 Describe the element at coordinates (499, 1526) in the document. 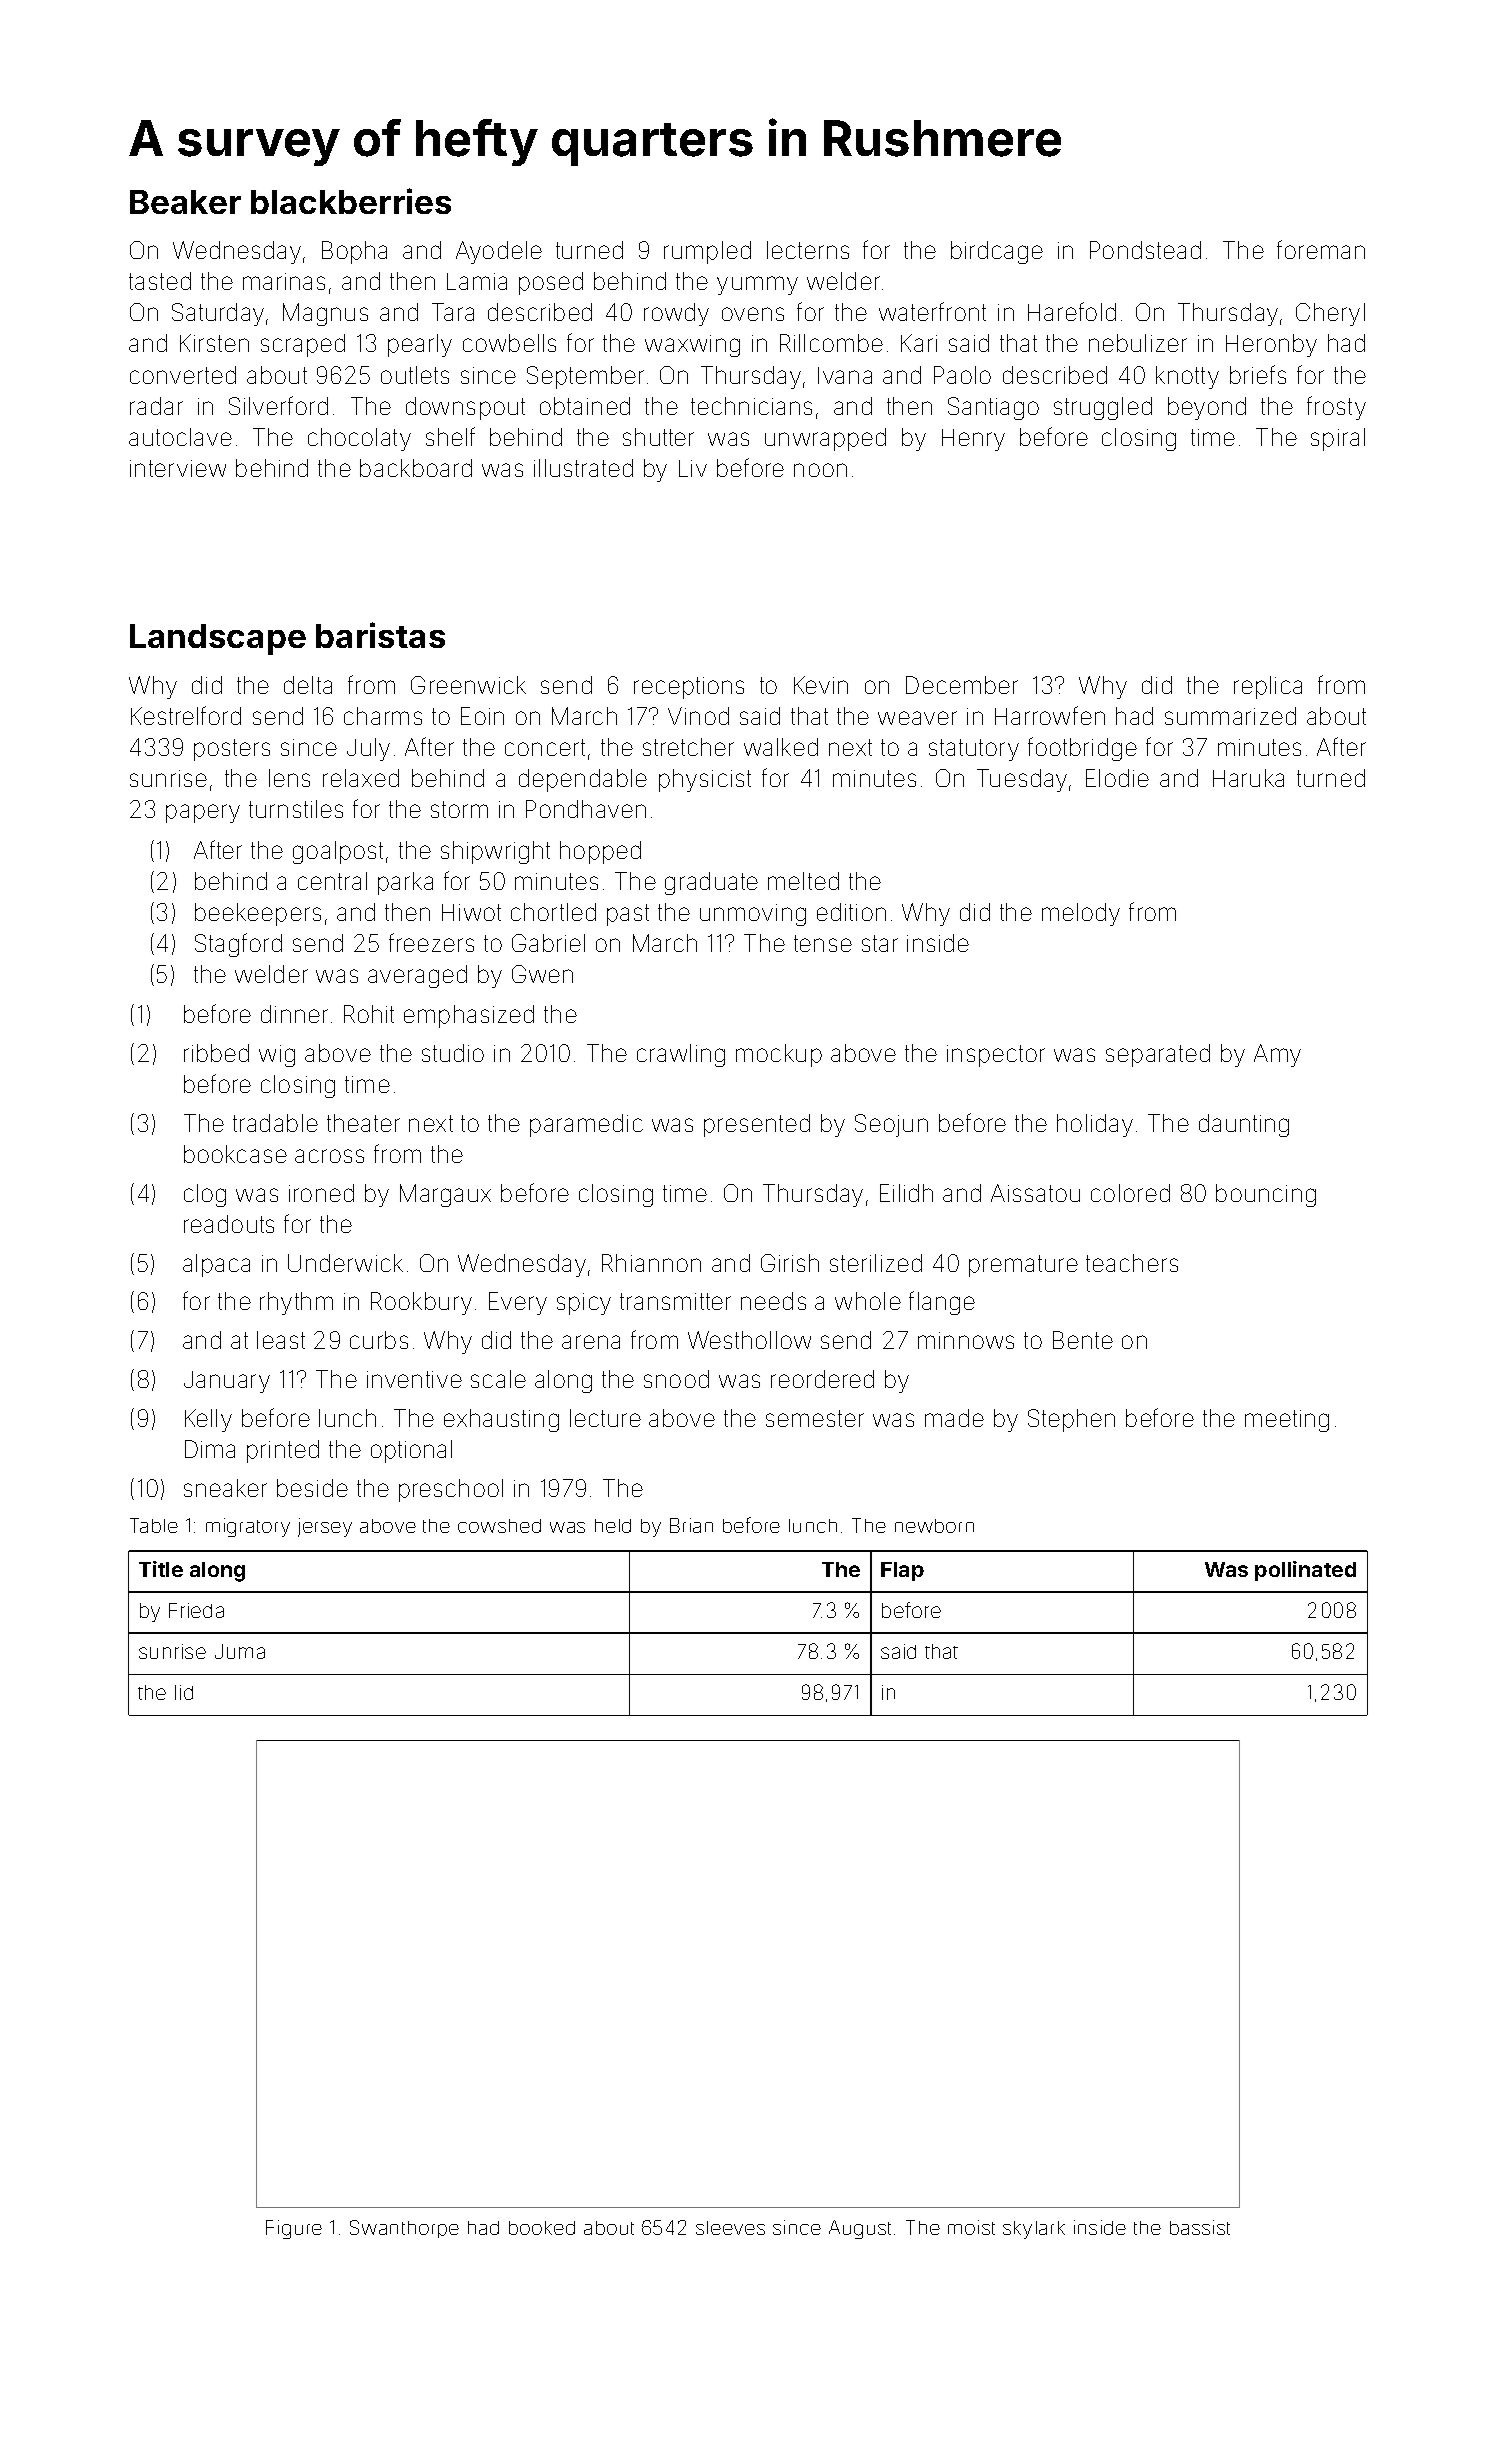

I see `cowshed` at that location.
